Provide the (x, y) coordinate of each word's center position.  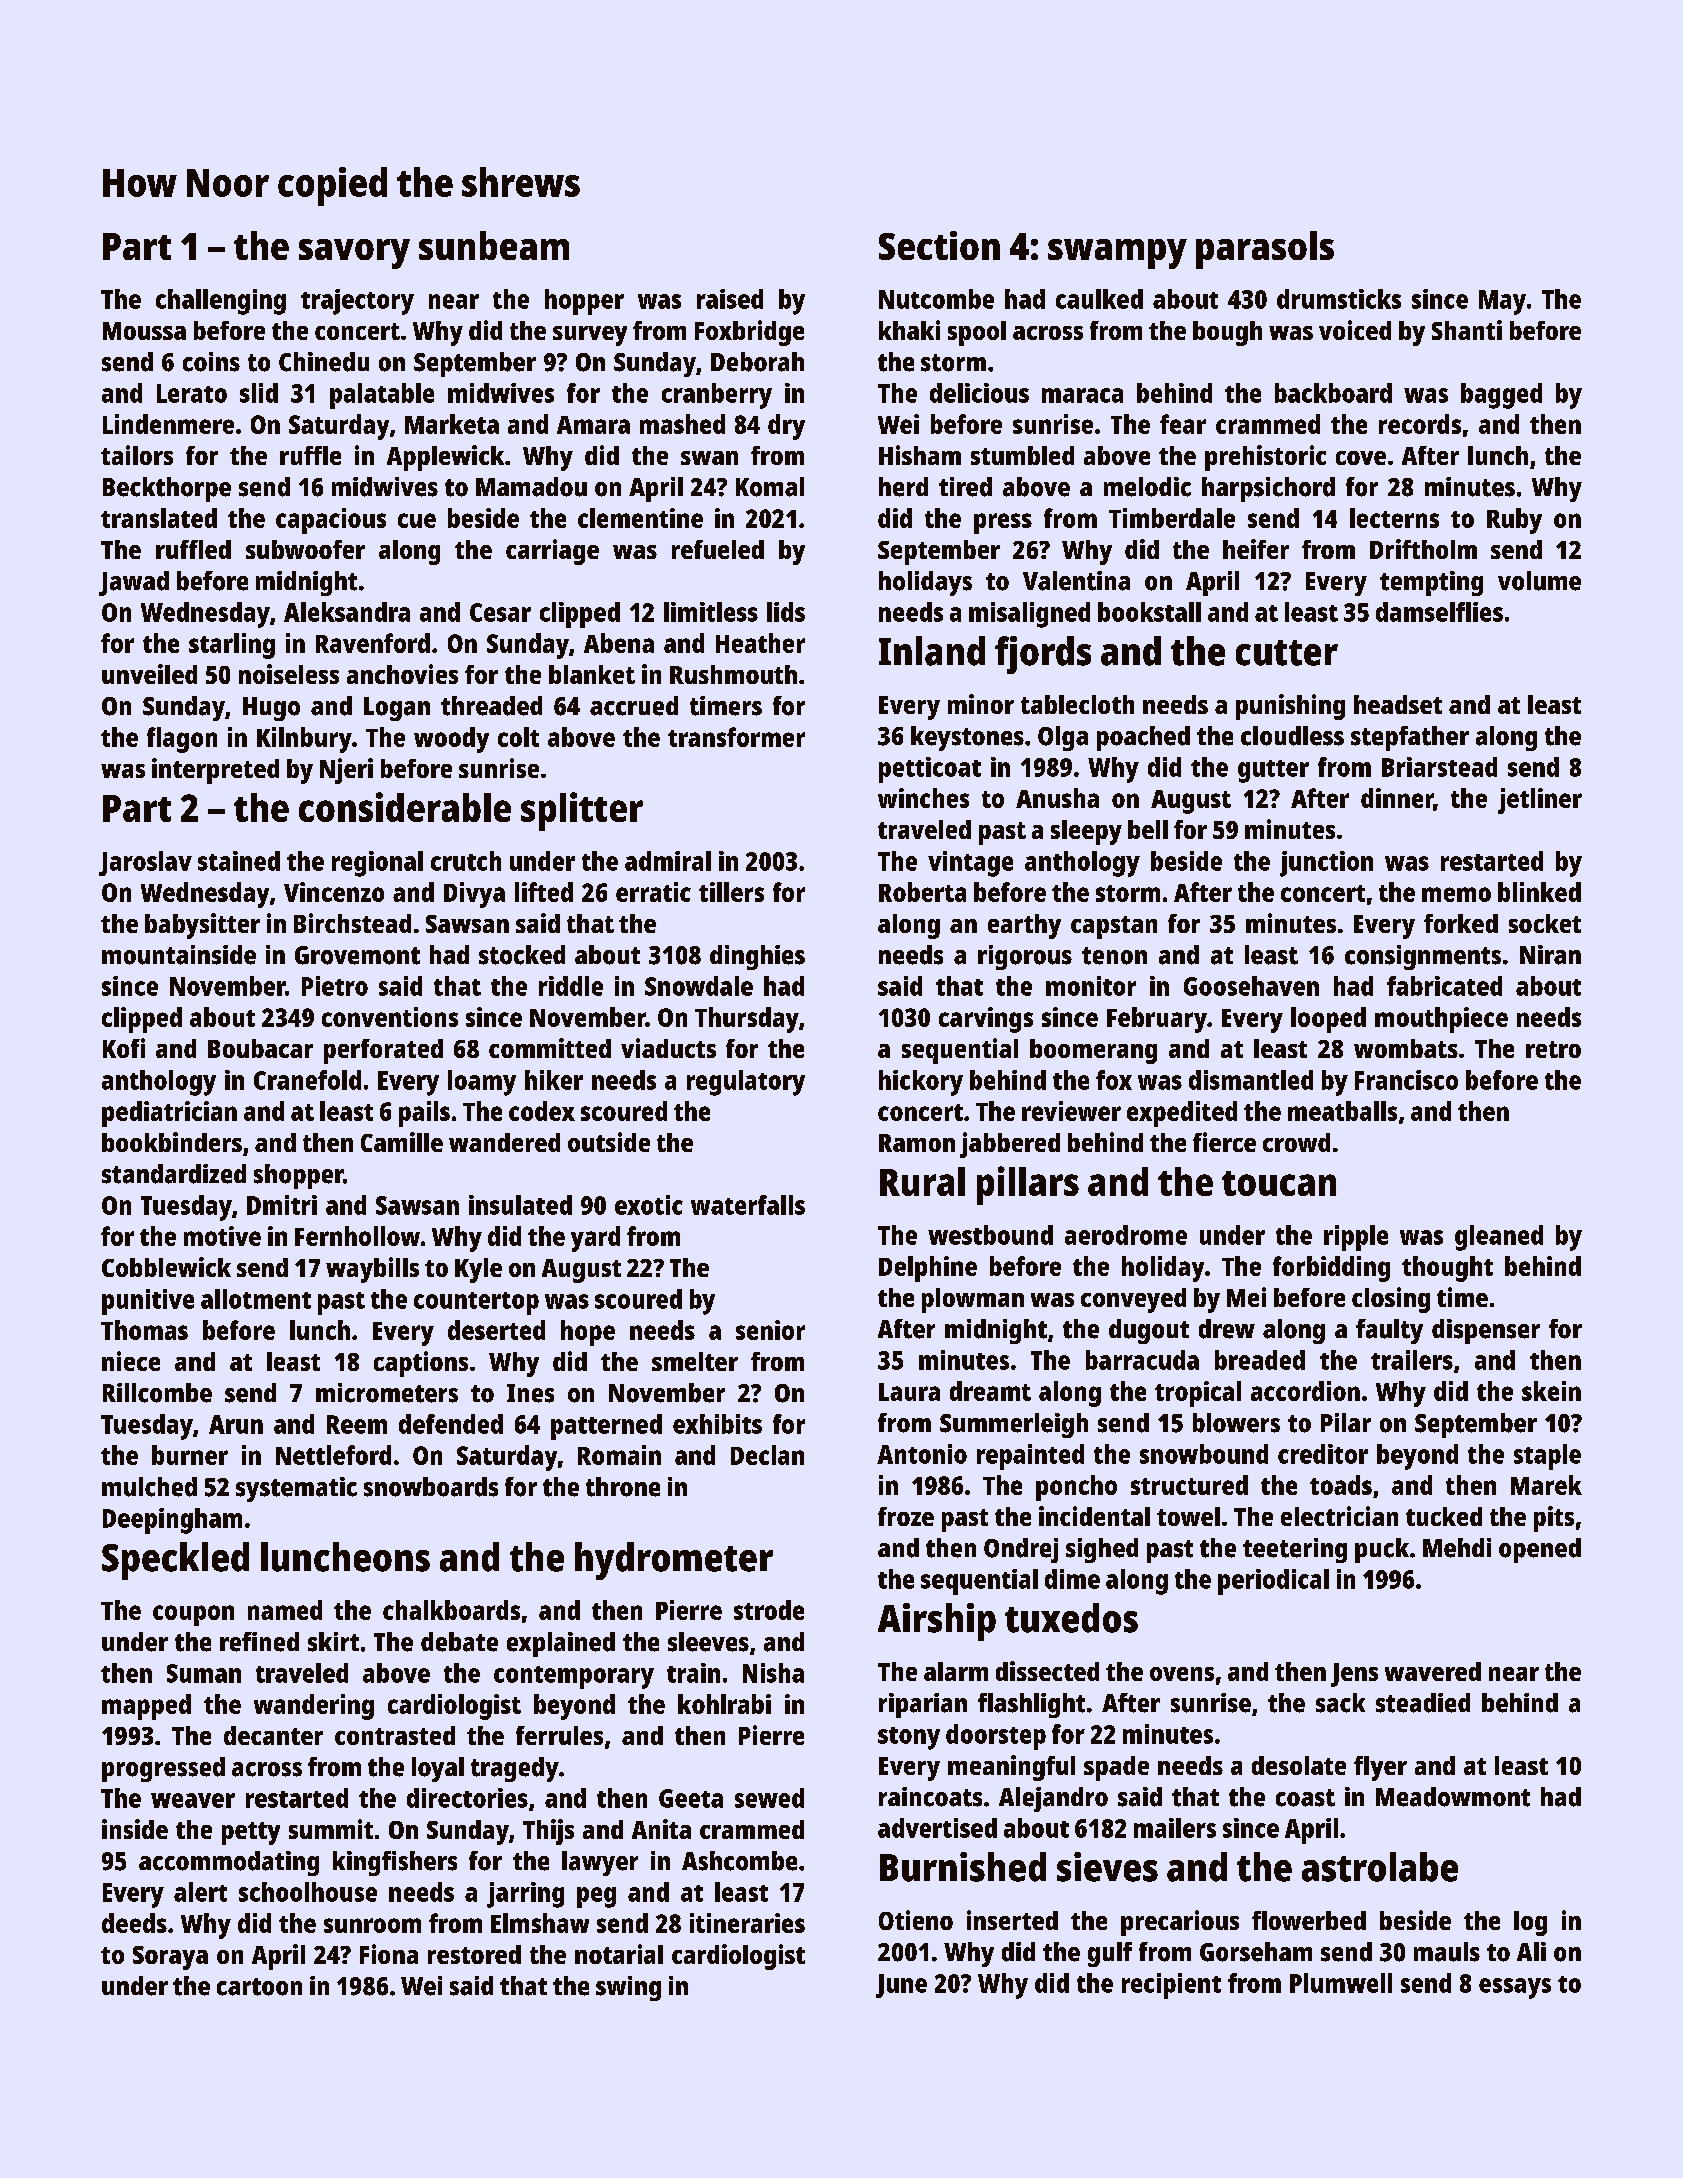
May (1502, 302)
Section (939, 245)
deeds (134, 1923)
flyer (1380, 1768)
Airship (937, 1622)
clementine (640, 518)
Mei (1246, 1297)
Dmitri (282, 1205)
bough (1227, 333)
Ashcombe (739, 1861)
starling (232, 646)
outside (609, 1142)
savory (354, 254)
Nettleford (333, 1455)
